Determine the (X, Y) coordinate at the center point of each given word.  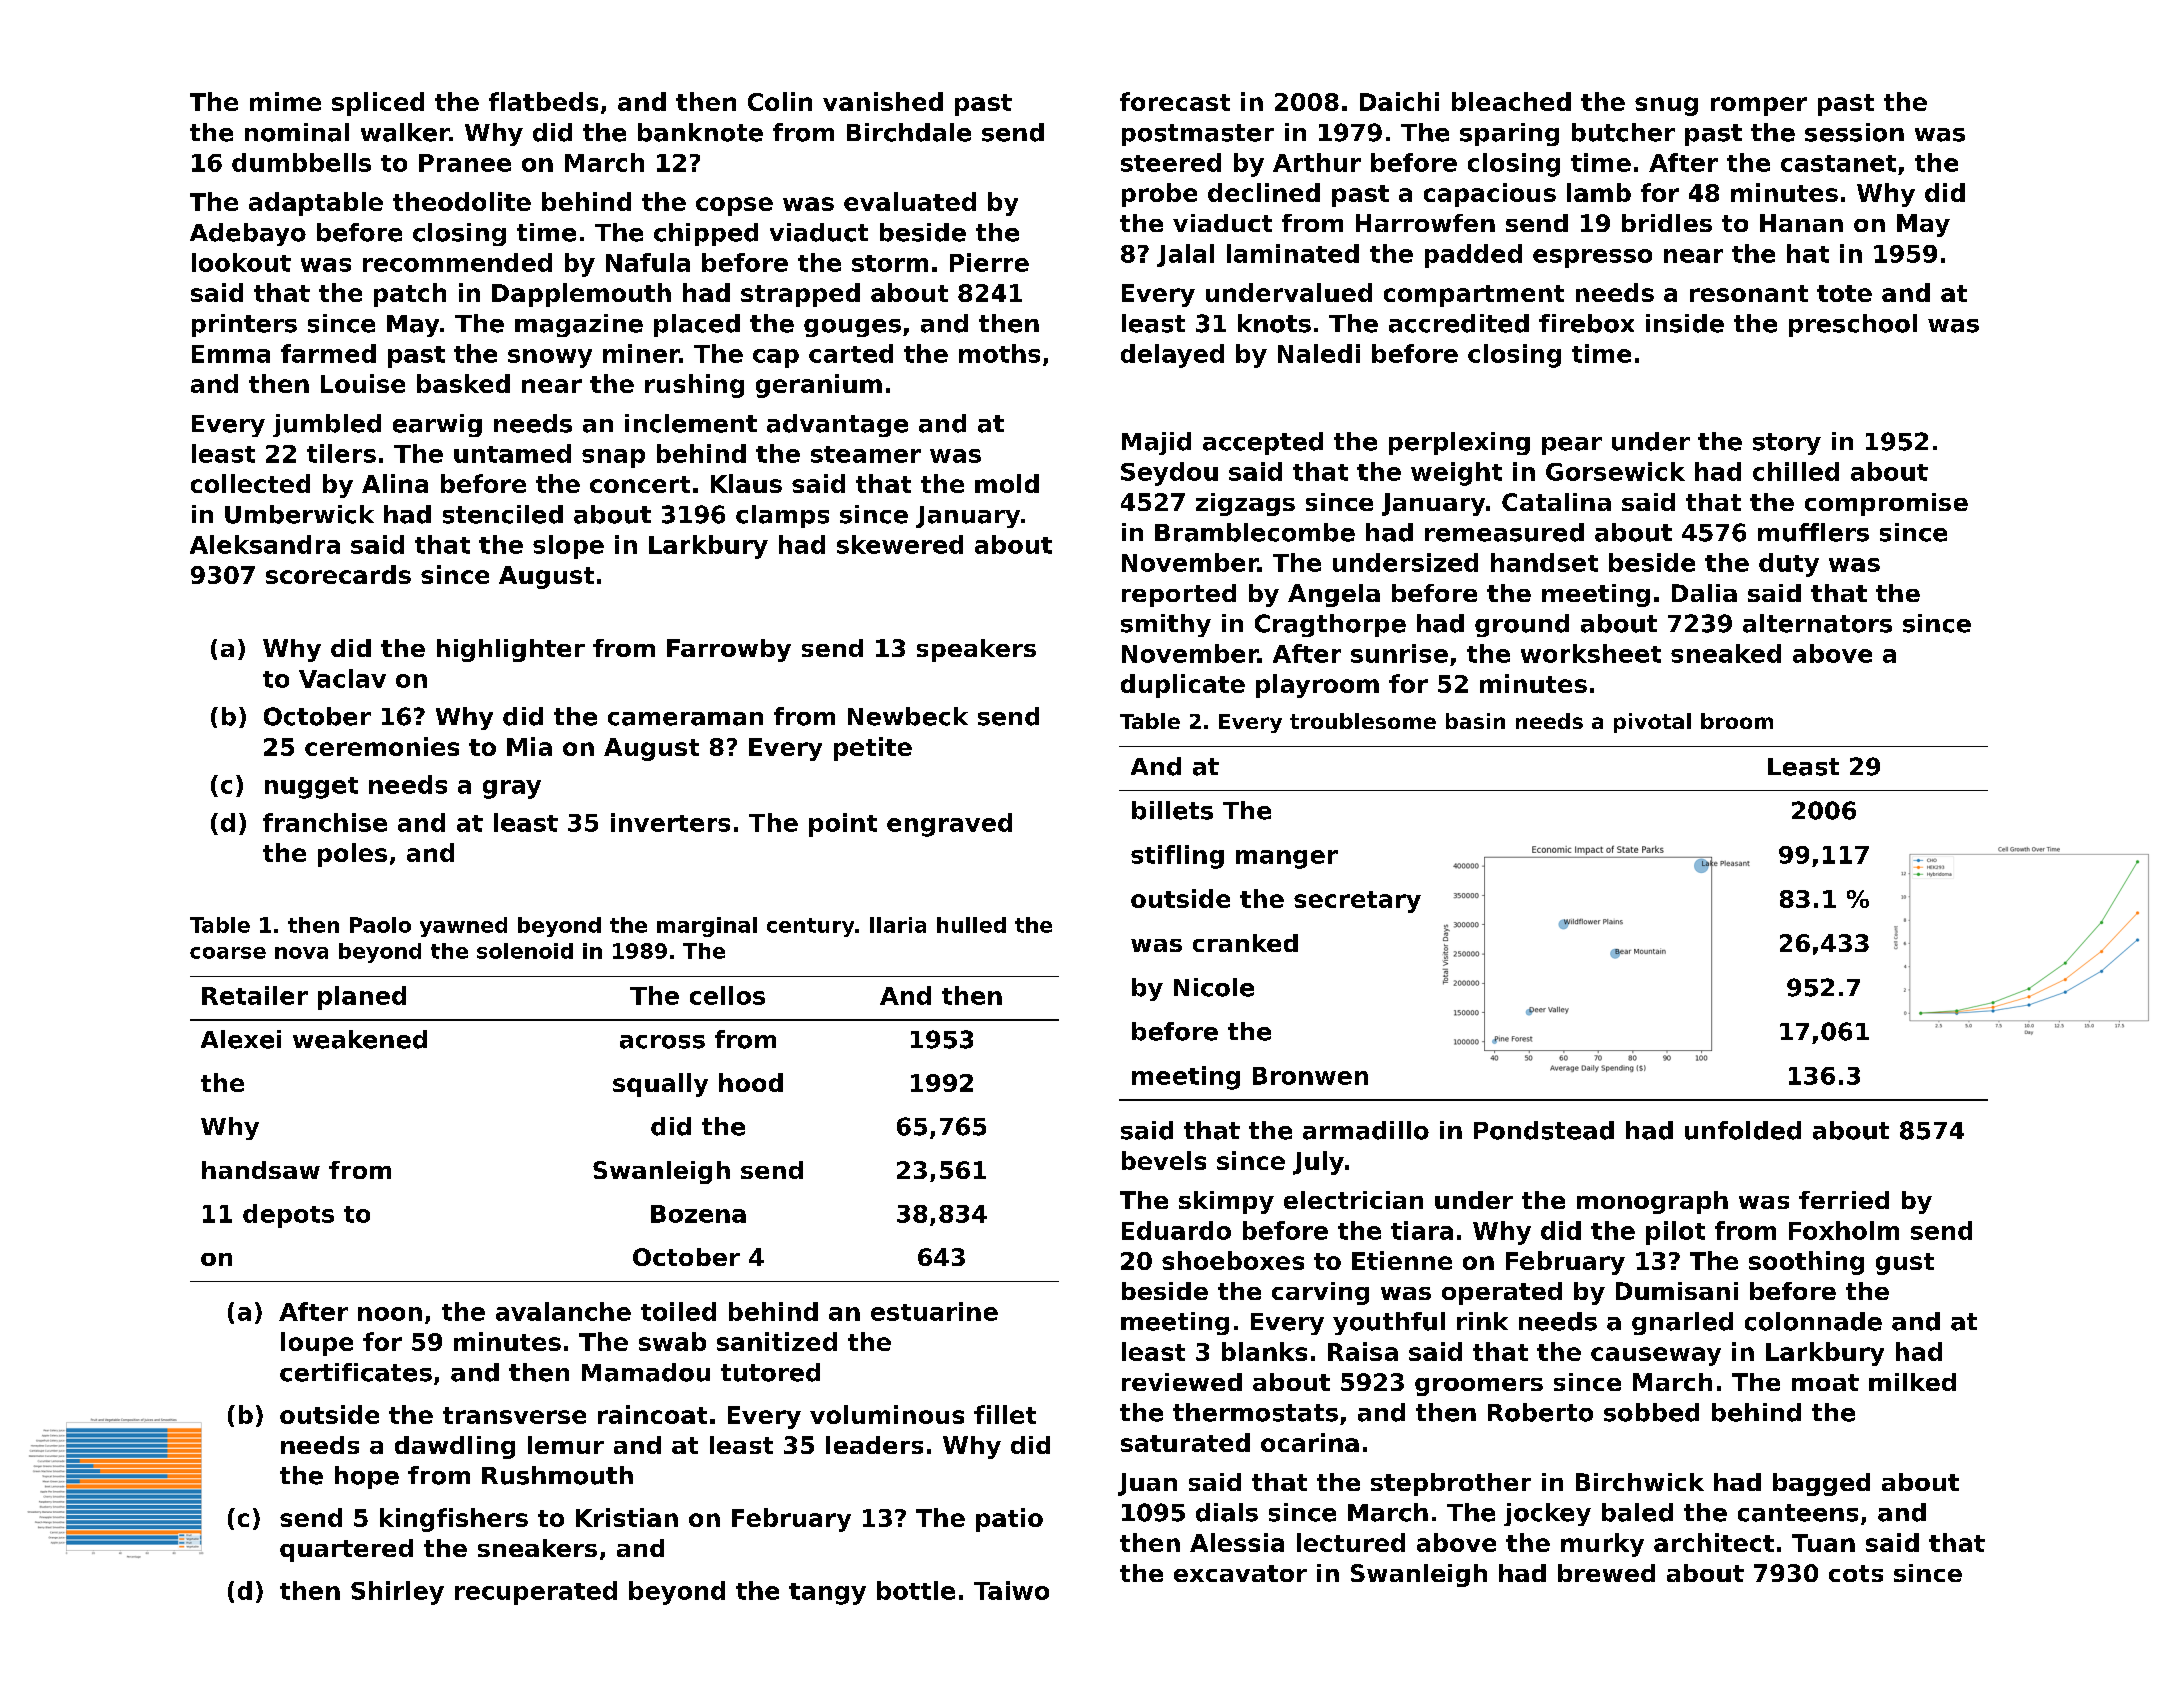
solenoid (525, 951)
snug (1666, 106)
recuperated (536, 1593)
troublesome (1363, 721)
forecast (1175, 101)
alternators (1817, 623)
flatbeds (543, 101)
